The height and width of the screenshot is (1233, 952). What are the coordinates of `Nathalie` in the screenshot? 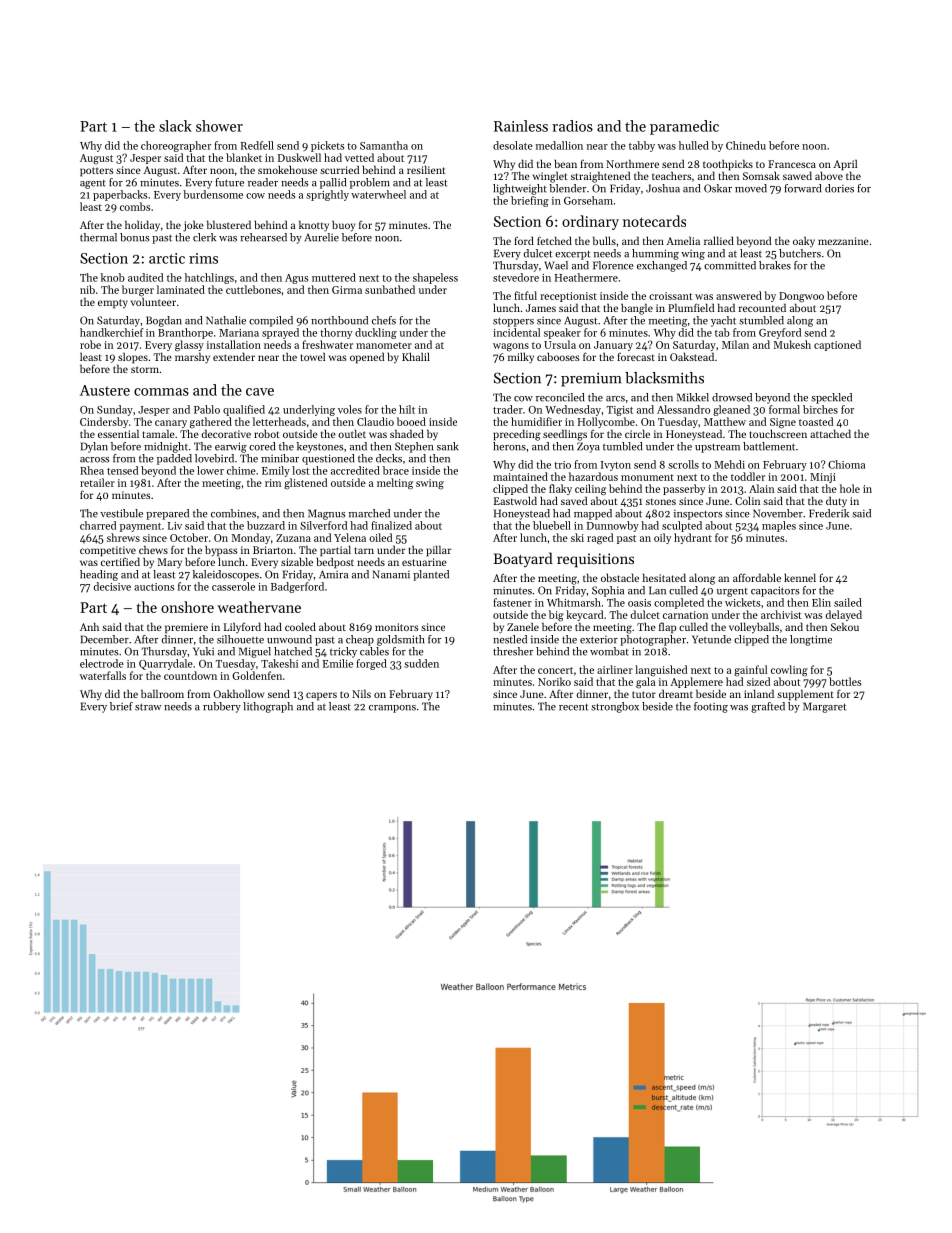 It's located at (226, 320).
